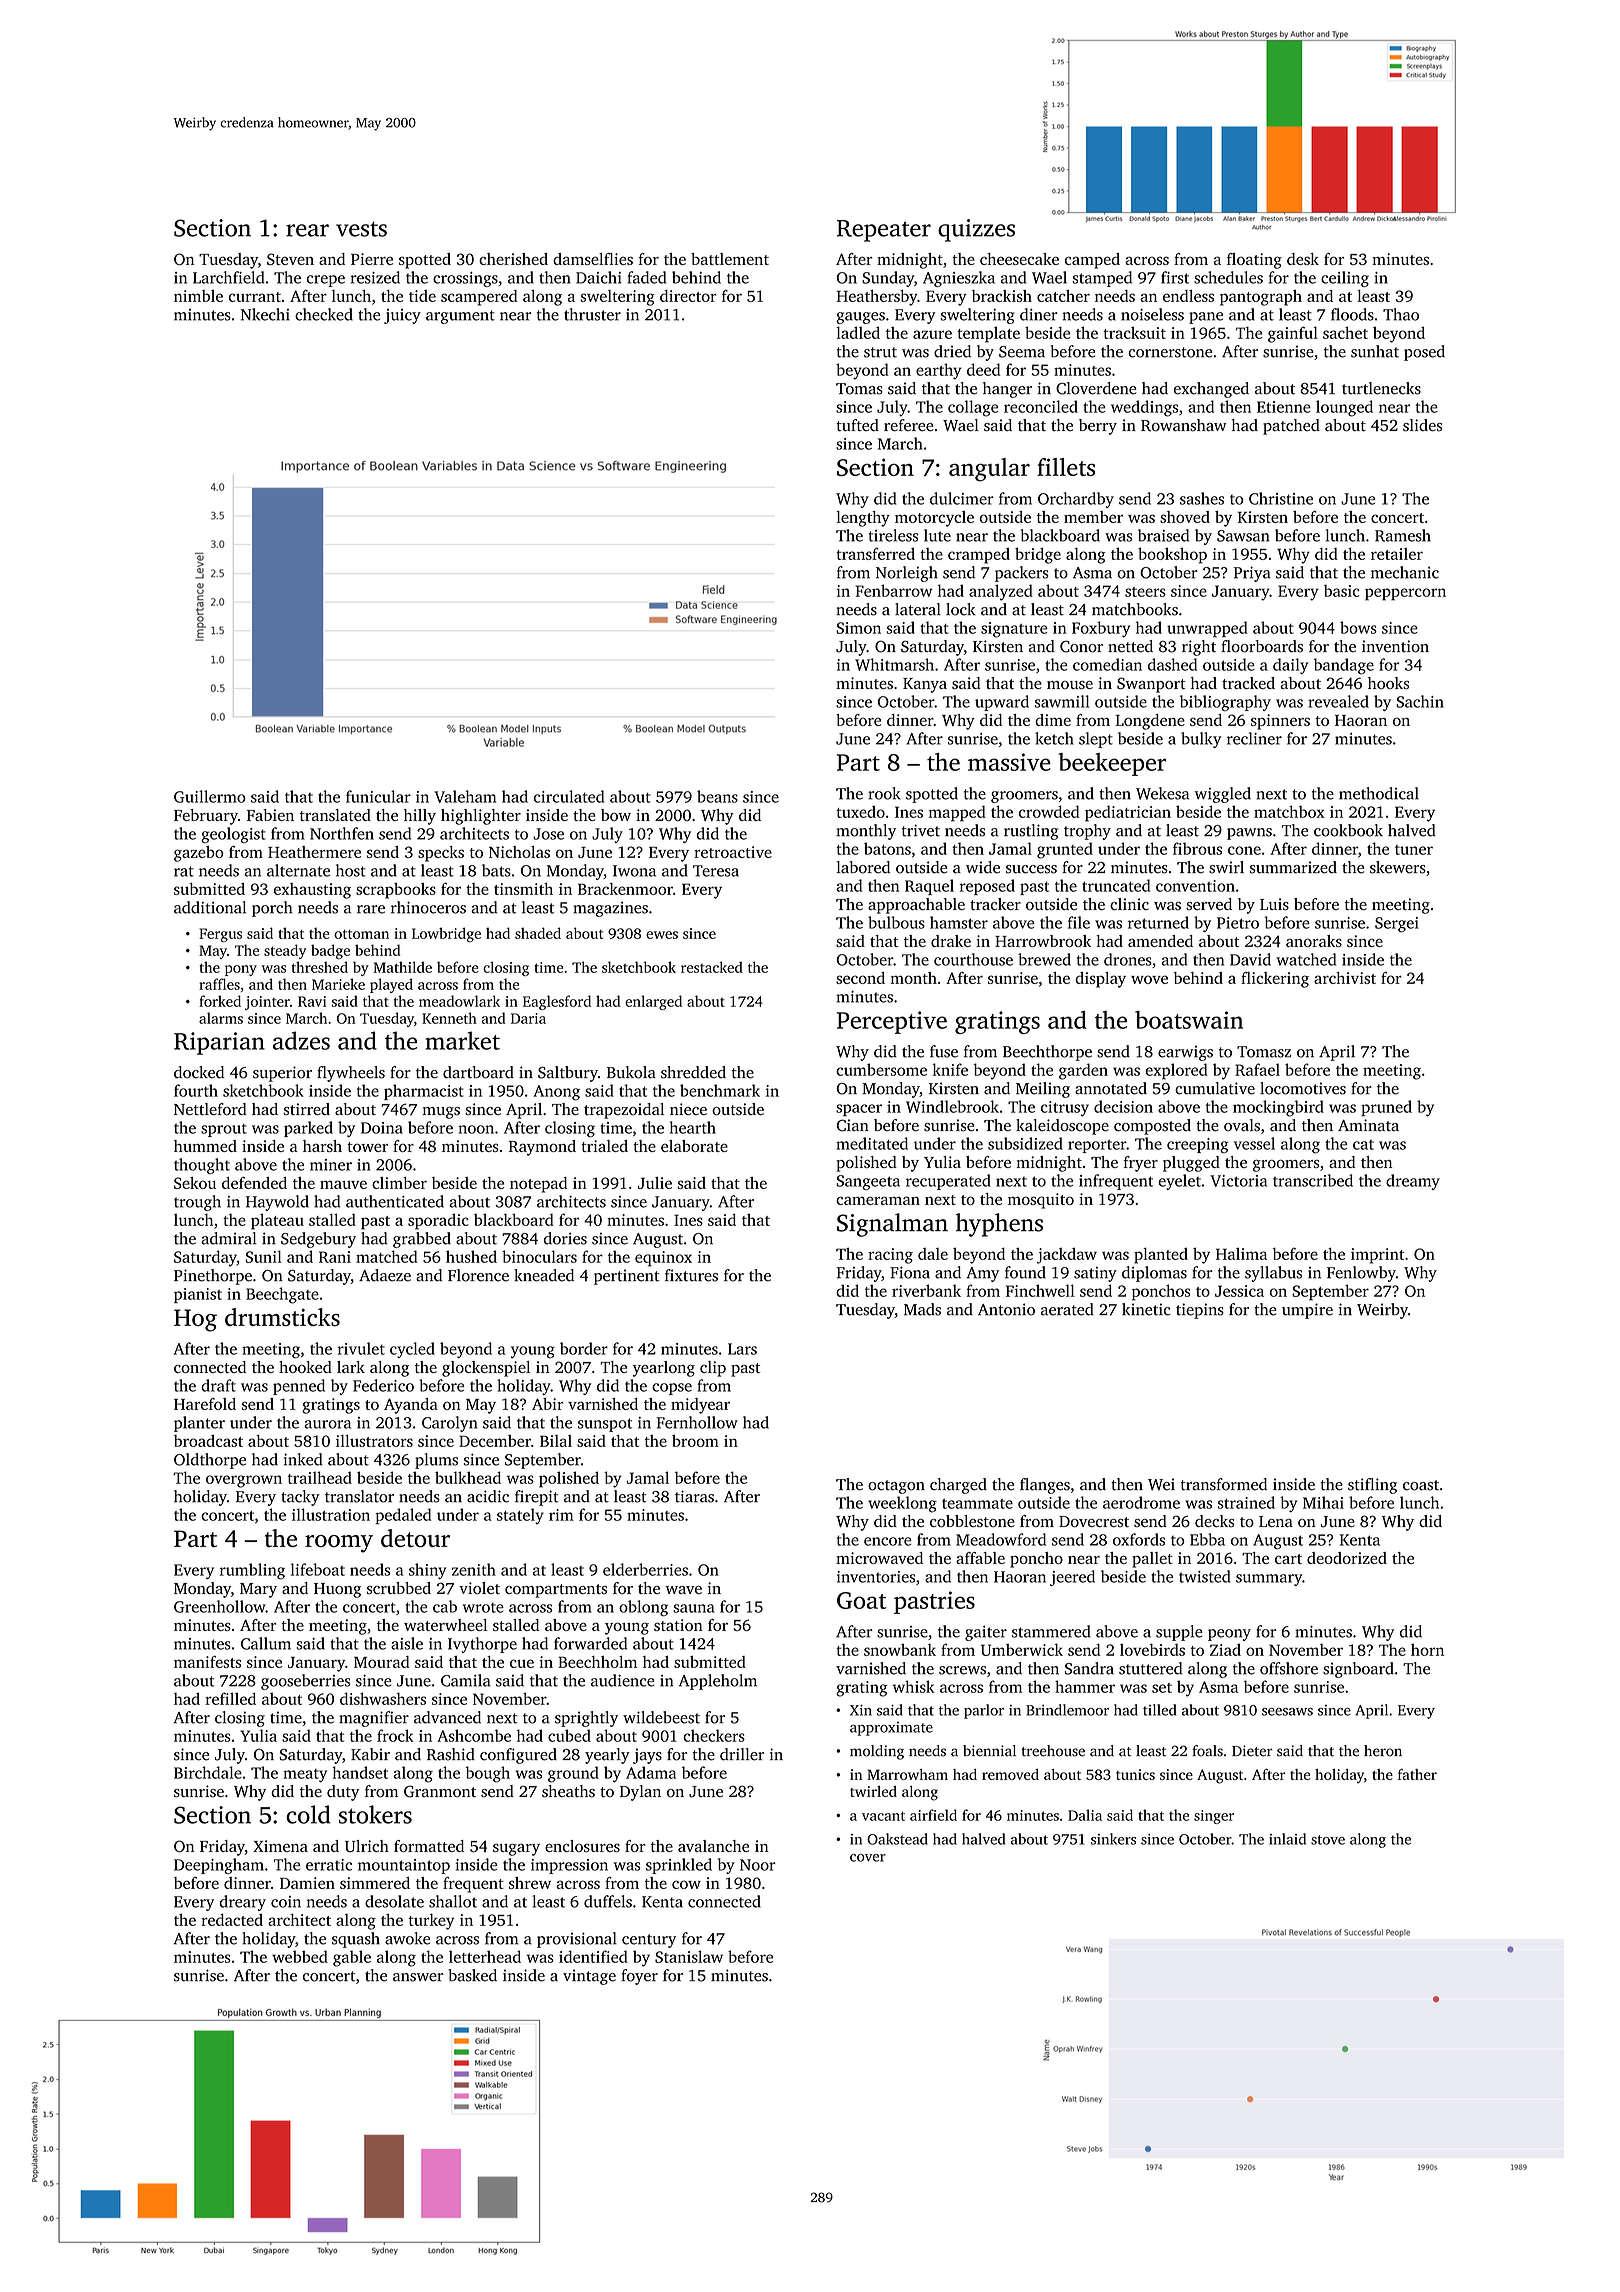 The width and height of the screenshot is (1620, 2292). What do you see at coordinates (399, 1183) in the screenshot?
I see `climber` at bounding box center [399, 1183].
